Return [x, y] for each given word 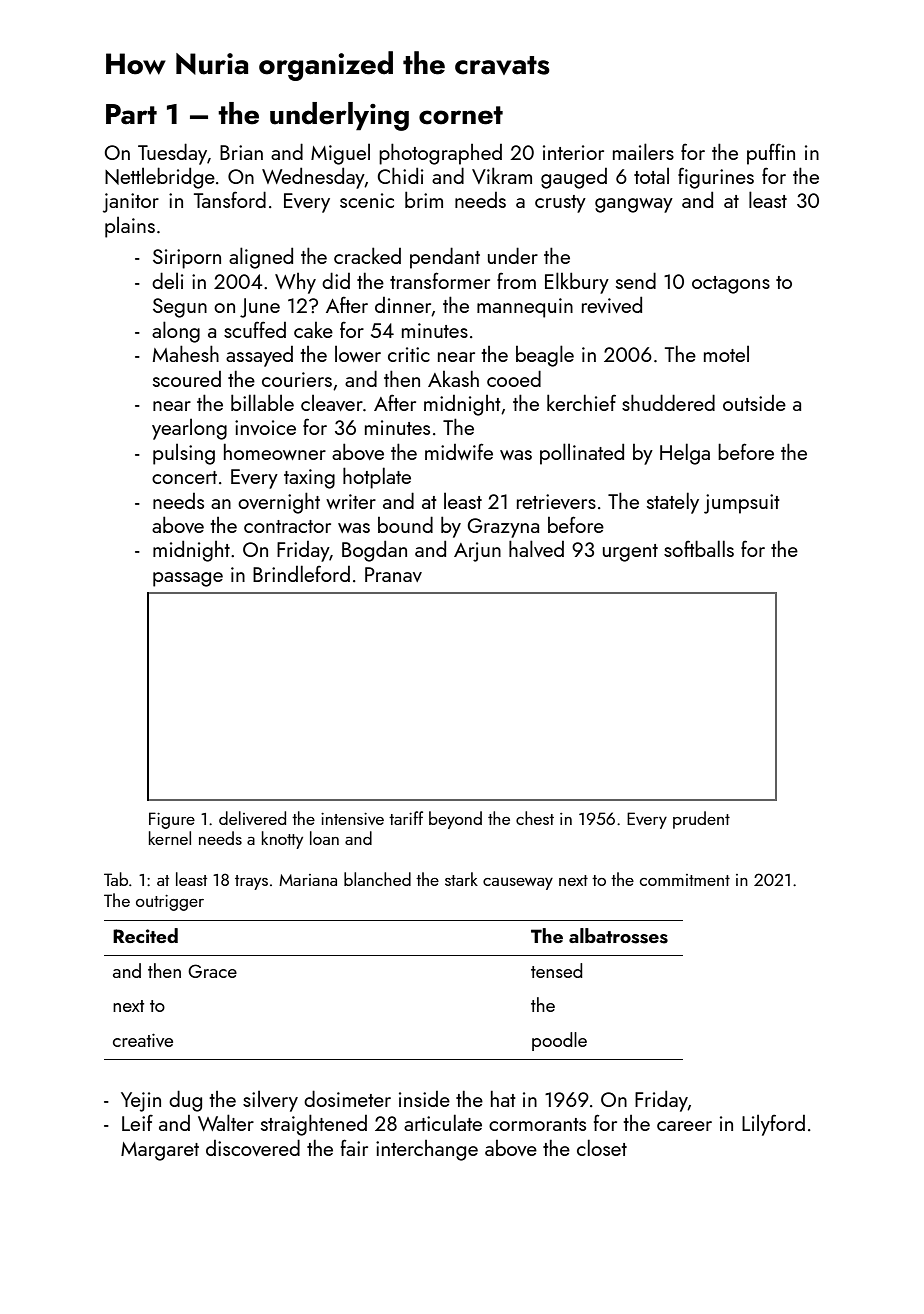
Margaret [160, 1151]
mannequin [525, 308]
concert [184, 477]
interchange [427, 1150]
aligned [261, 258]
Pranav [393, 574]
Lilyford [773, 1125]
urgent [630, 553]
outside [754, 403]
